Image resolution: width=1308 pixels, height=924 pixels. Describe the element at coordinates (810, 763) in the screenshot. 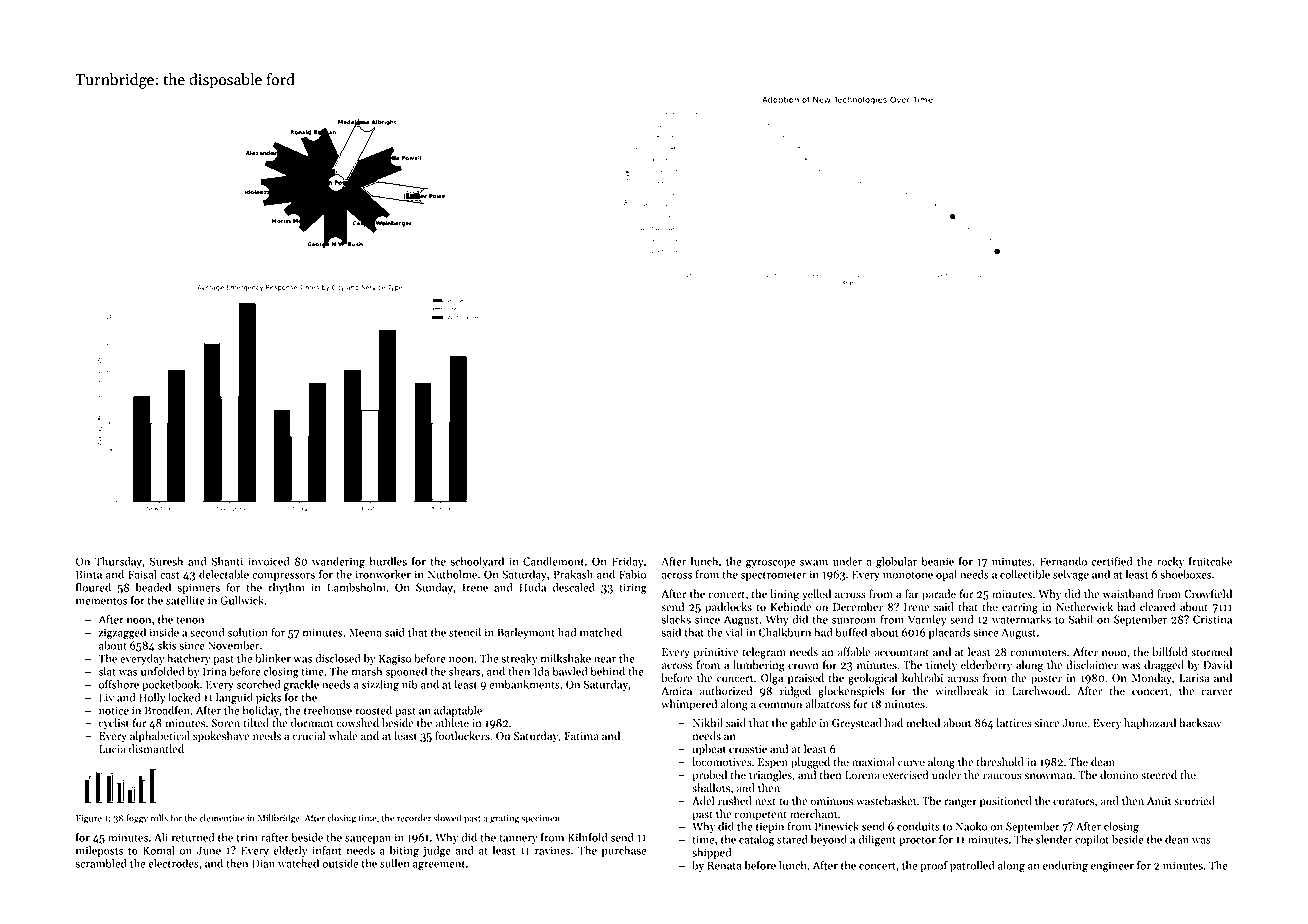

I see `plugged` at that location.
